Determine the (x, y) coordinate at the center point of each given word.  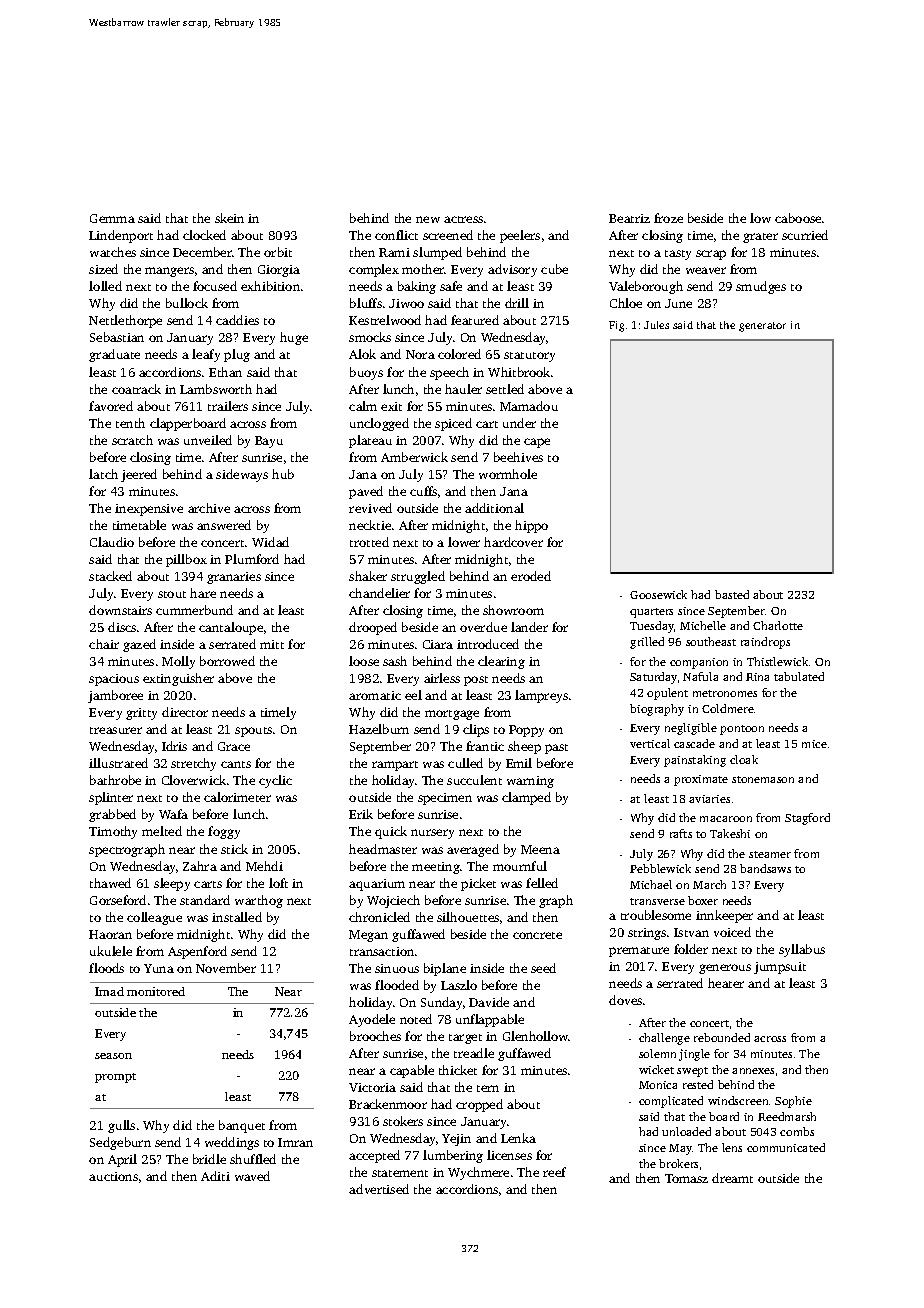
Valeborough (646, 287)
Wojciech (393, 901)
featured (475, 320)
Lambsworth (216, 389)
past (556, 749)
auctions (113, 1176)
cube (554, 269)
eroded (531, 576)
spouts (253, 732)
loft (278, 883)
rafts (681, 833)
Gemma (112, 218)
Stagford (807, 819)
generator (762, 327)
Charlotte (778, 625)
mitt (272, 644)
